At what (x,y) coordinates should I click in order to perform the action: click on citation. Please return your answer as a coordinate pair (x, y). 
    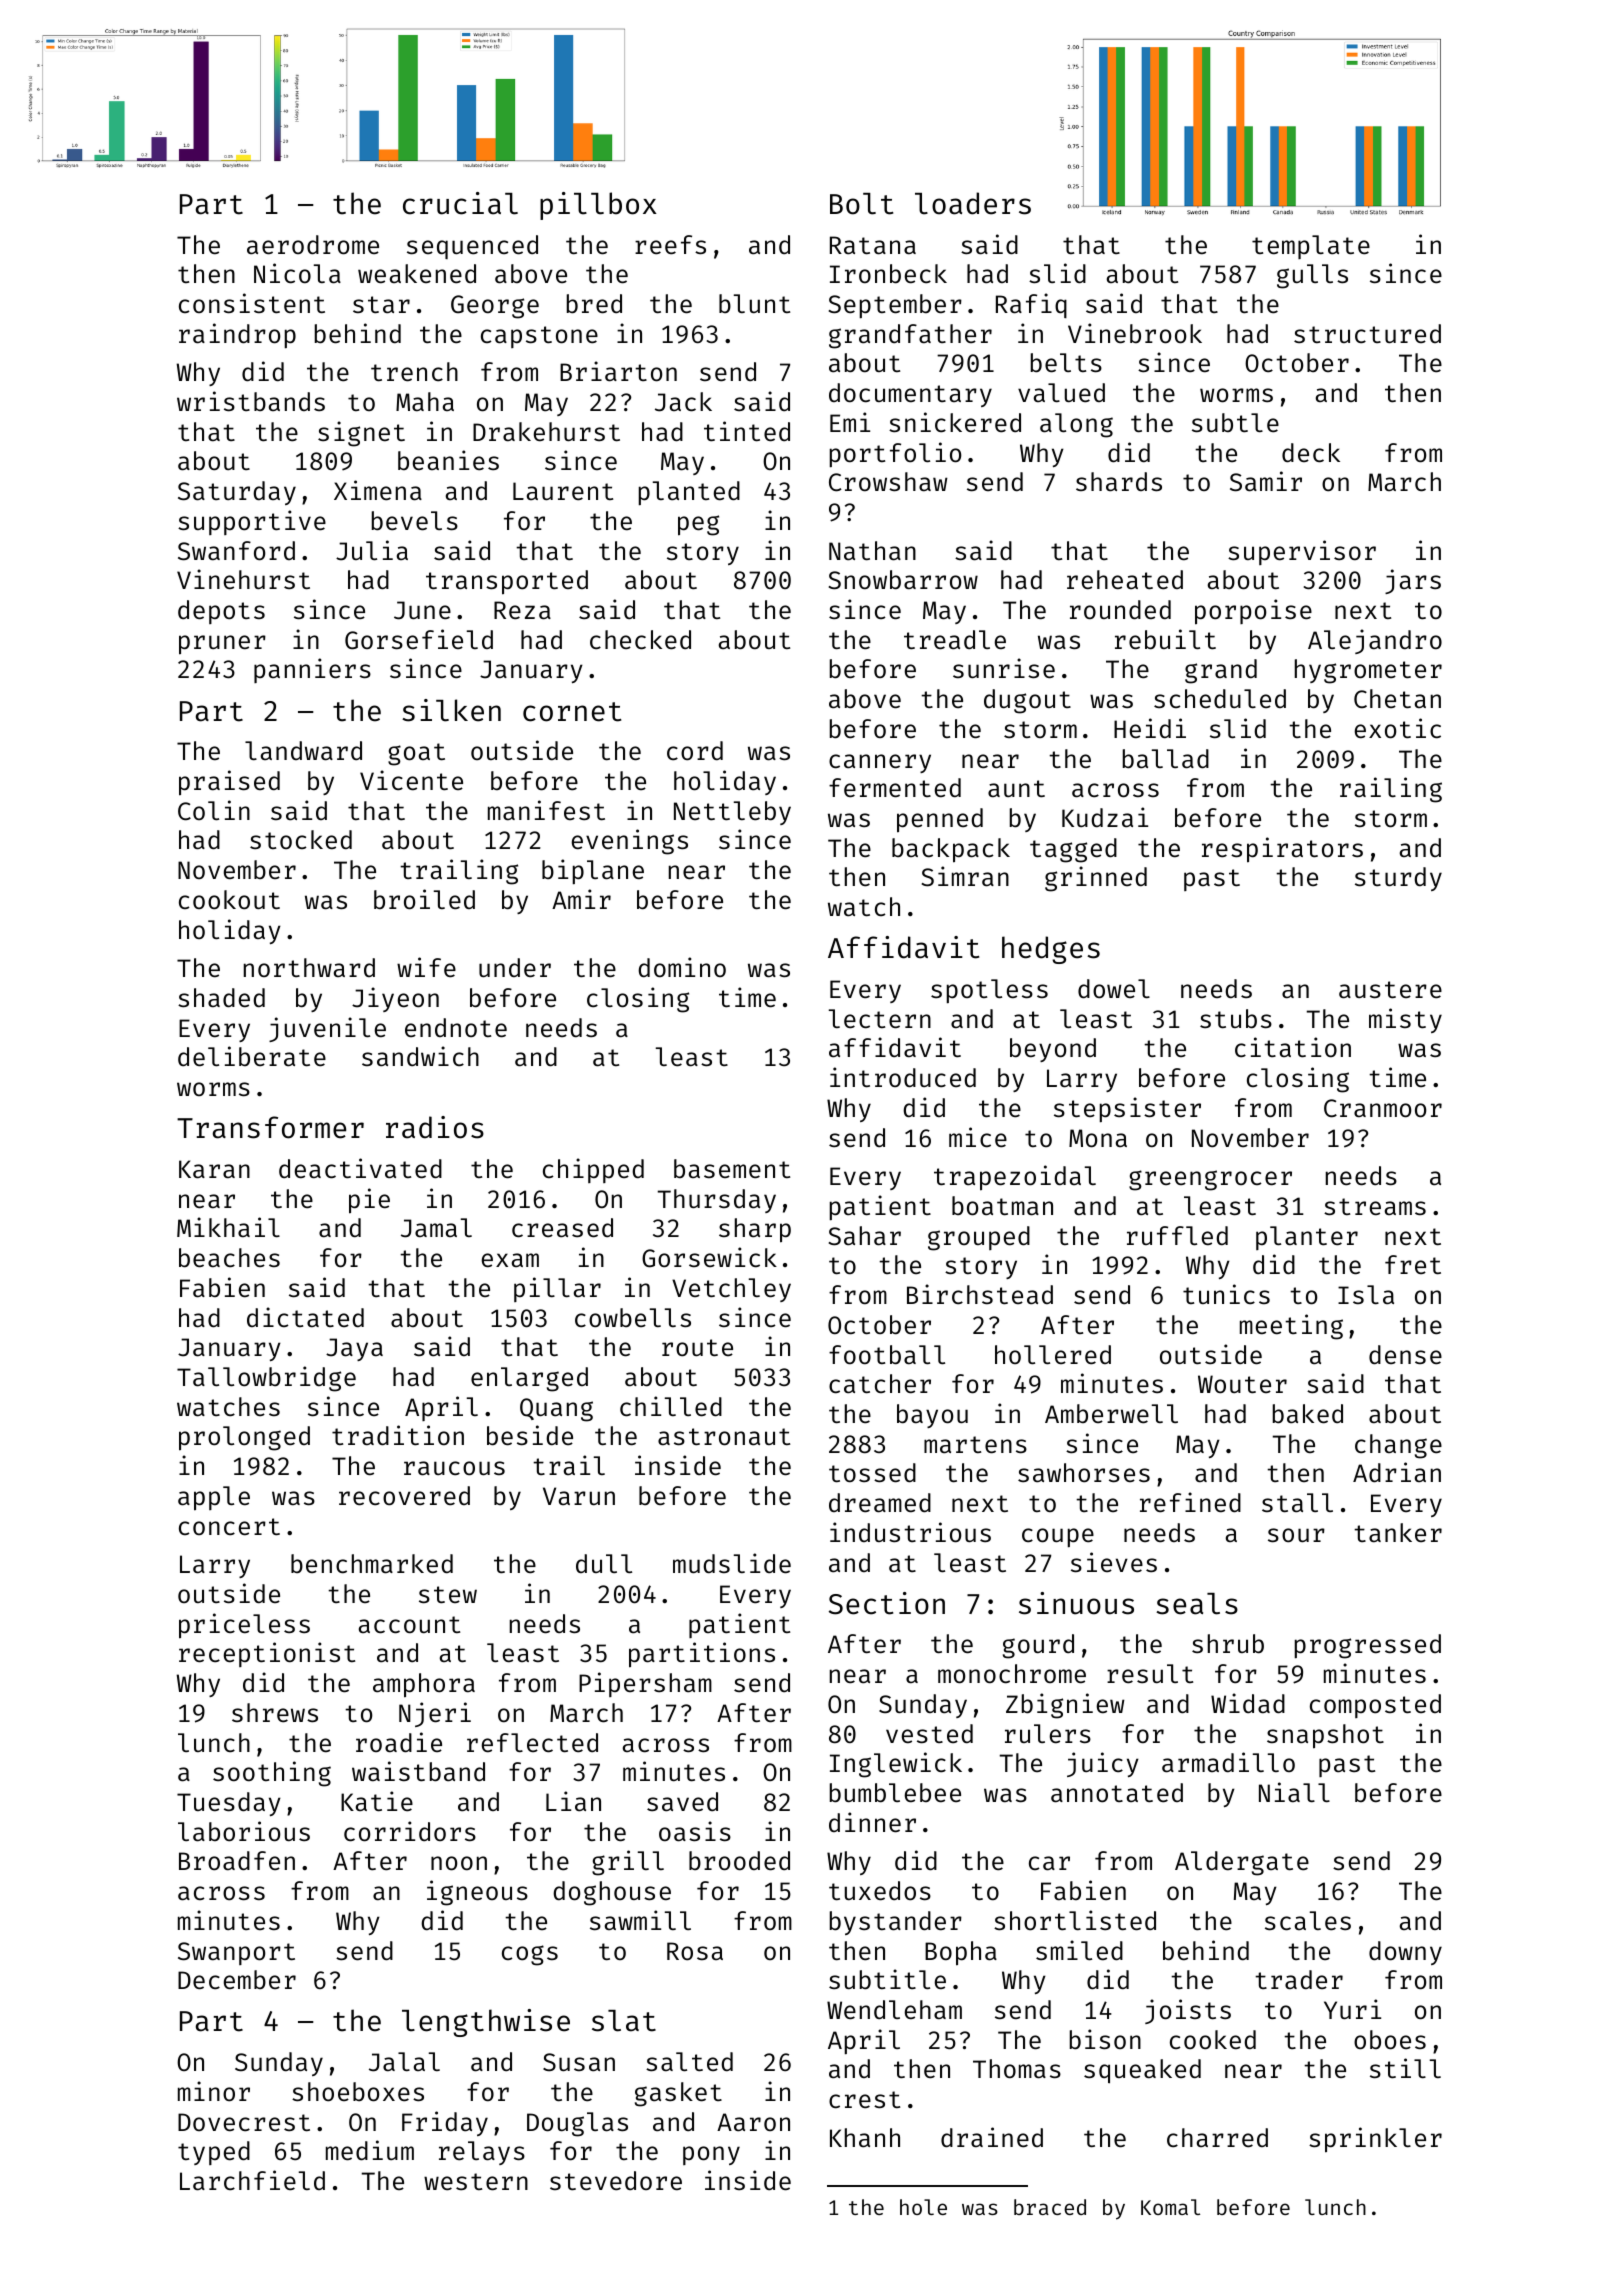
    Looking at the image, I should click on (1293, 1047).
